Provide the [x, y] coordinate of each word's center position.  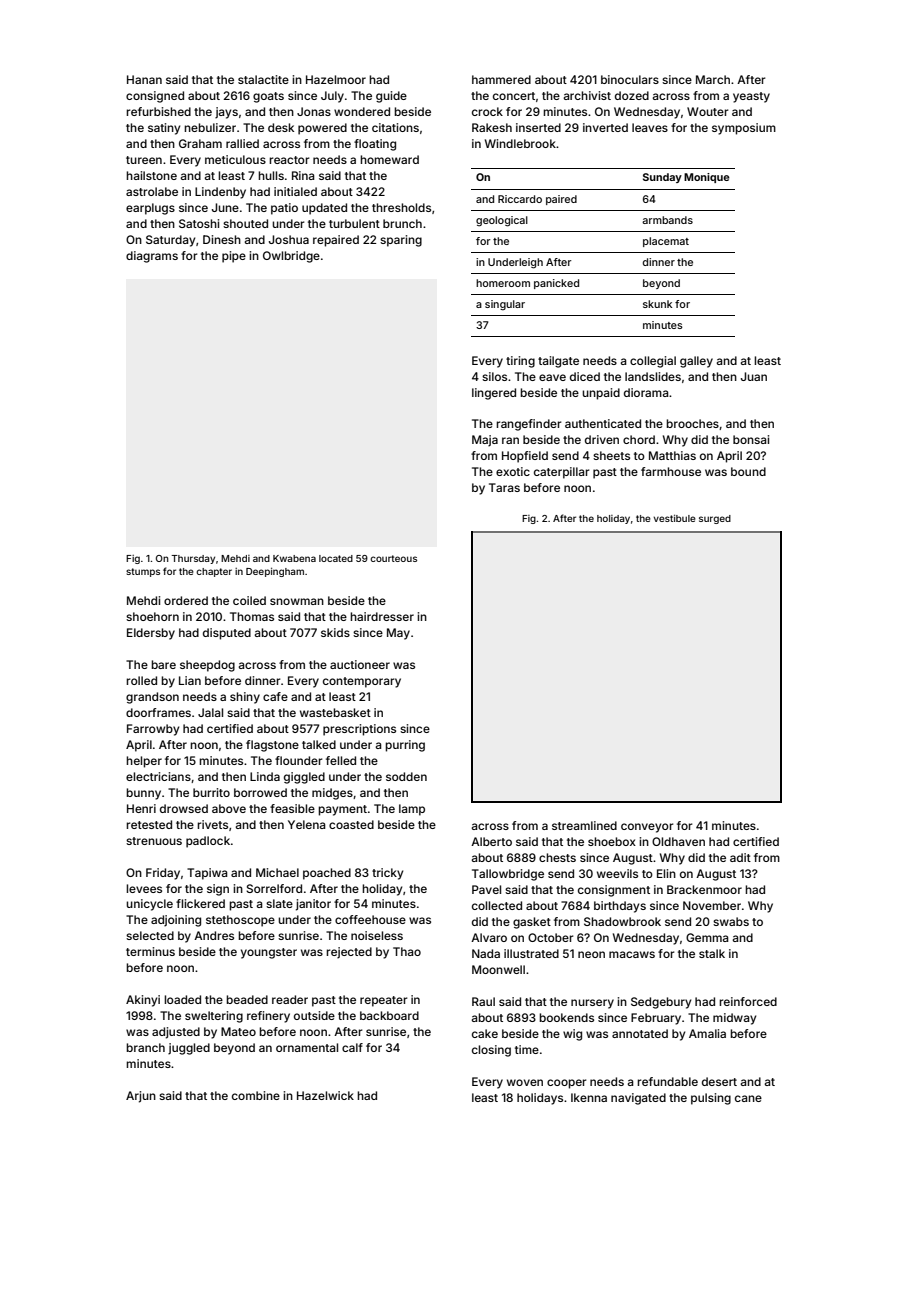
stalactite [263, 79]
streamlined [584, 825]
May [398, 634]
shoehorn [152, 616]
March [713, 79]
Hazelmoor [336, 79]
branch [145, 1047]
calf [352, 1047]
